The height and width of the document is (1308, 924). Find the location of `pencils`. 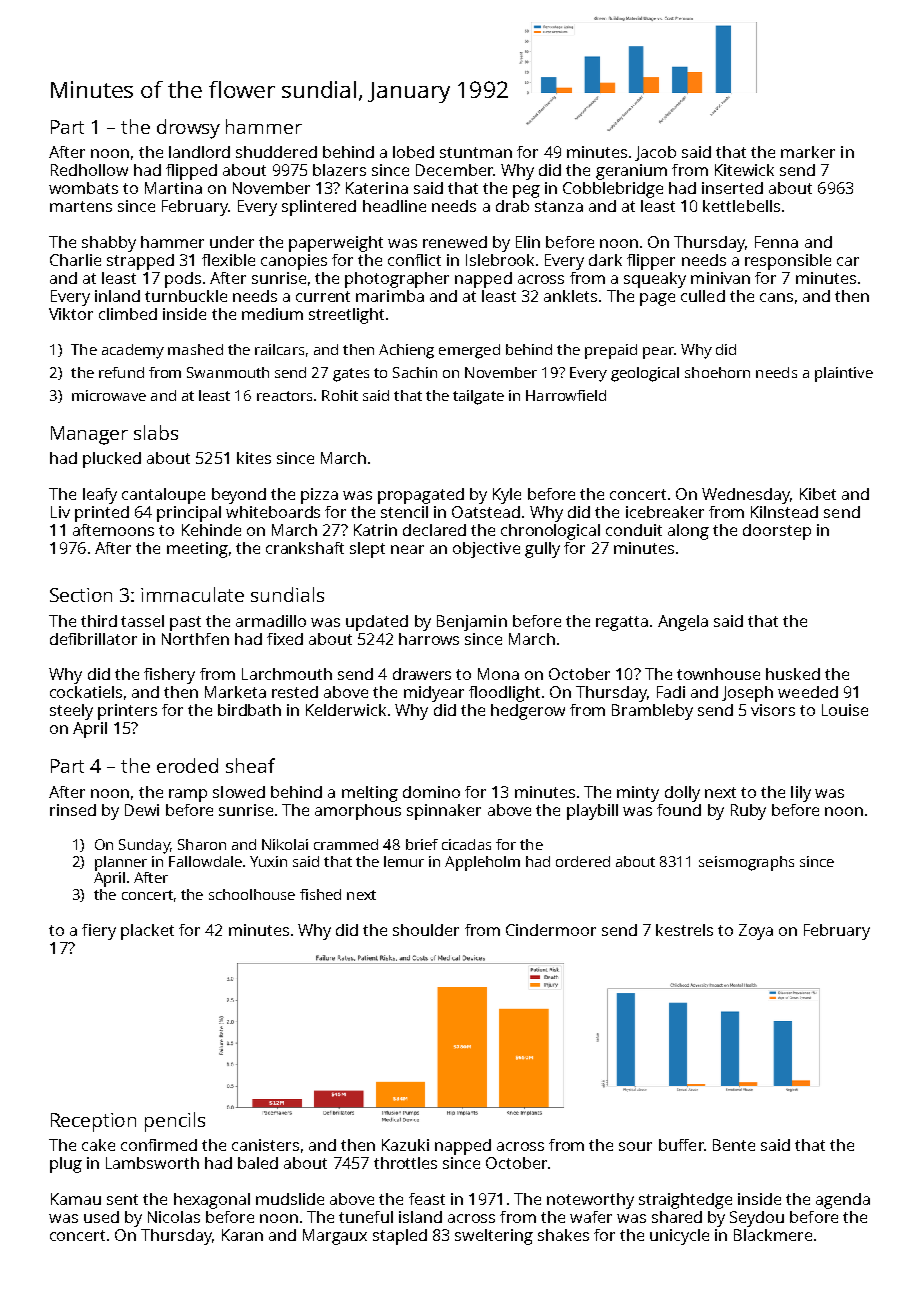

pencils is located at coordinates (175, 1122).
